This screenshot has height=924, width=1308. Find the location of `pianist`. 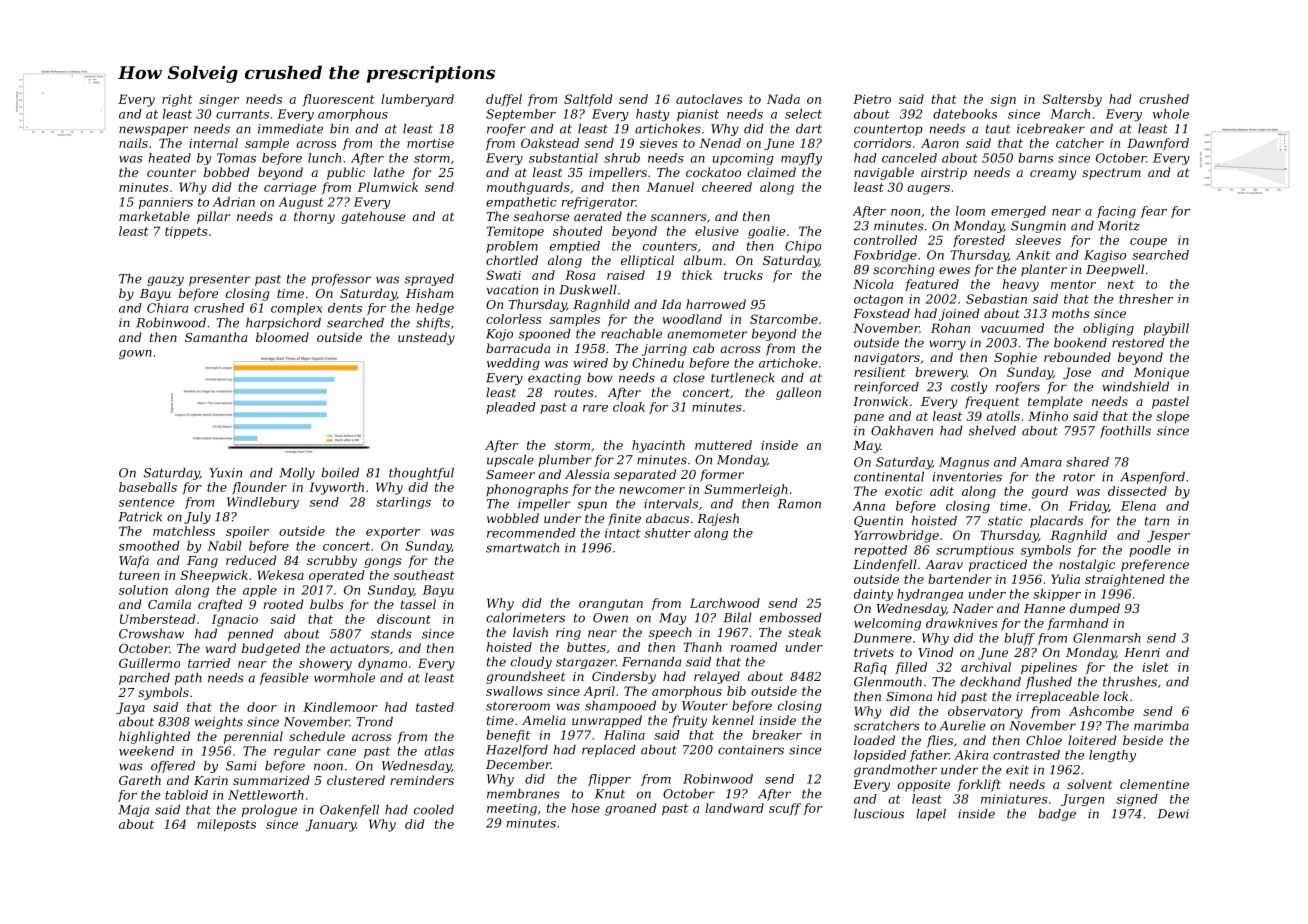

pianist is located at coordinates (698, 115).
